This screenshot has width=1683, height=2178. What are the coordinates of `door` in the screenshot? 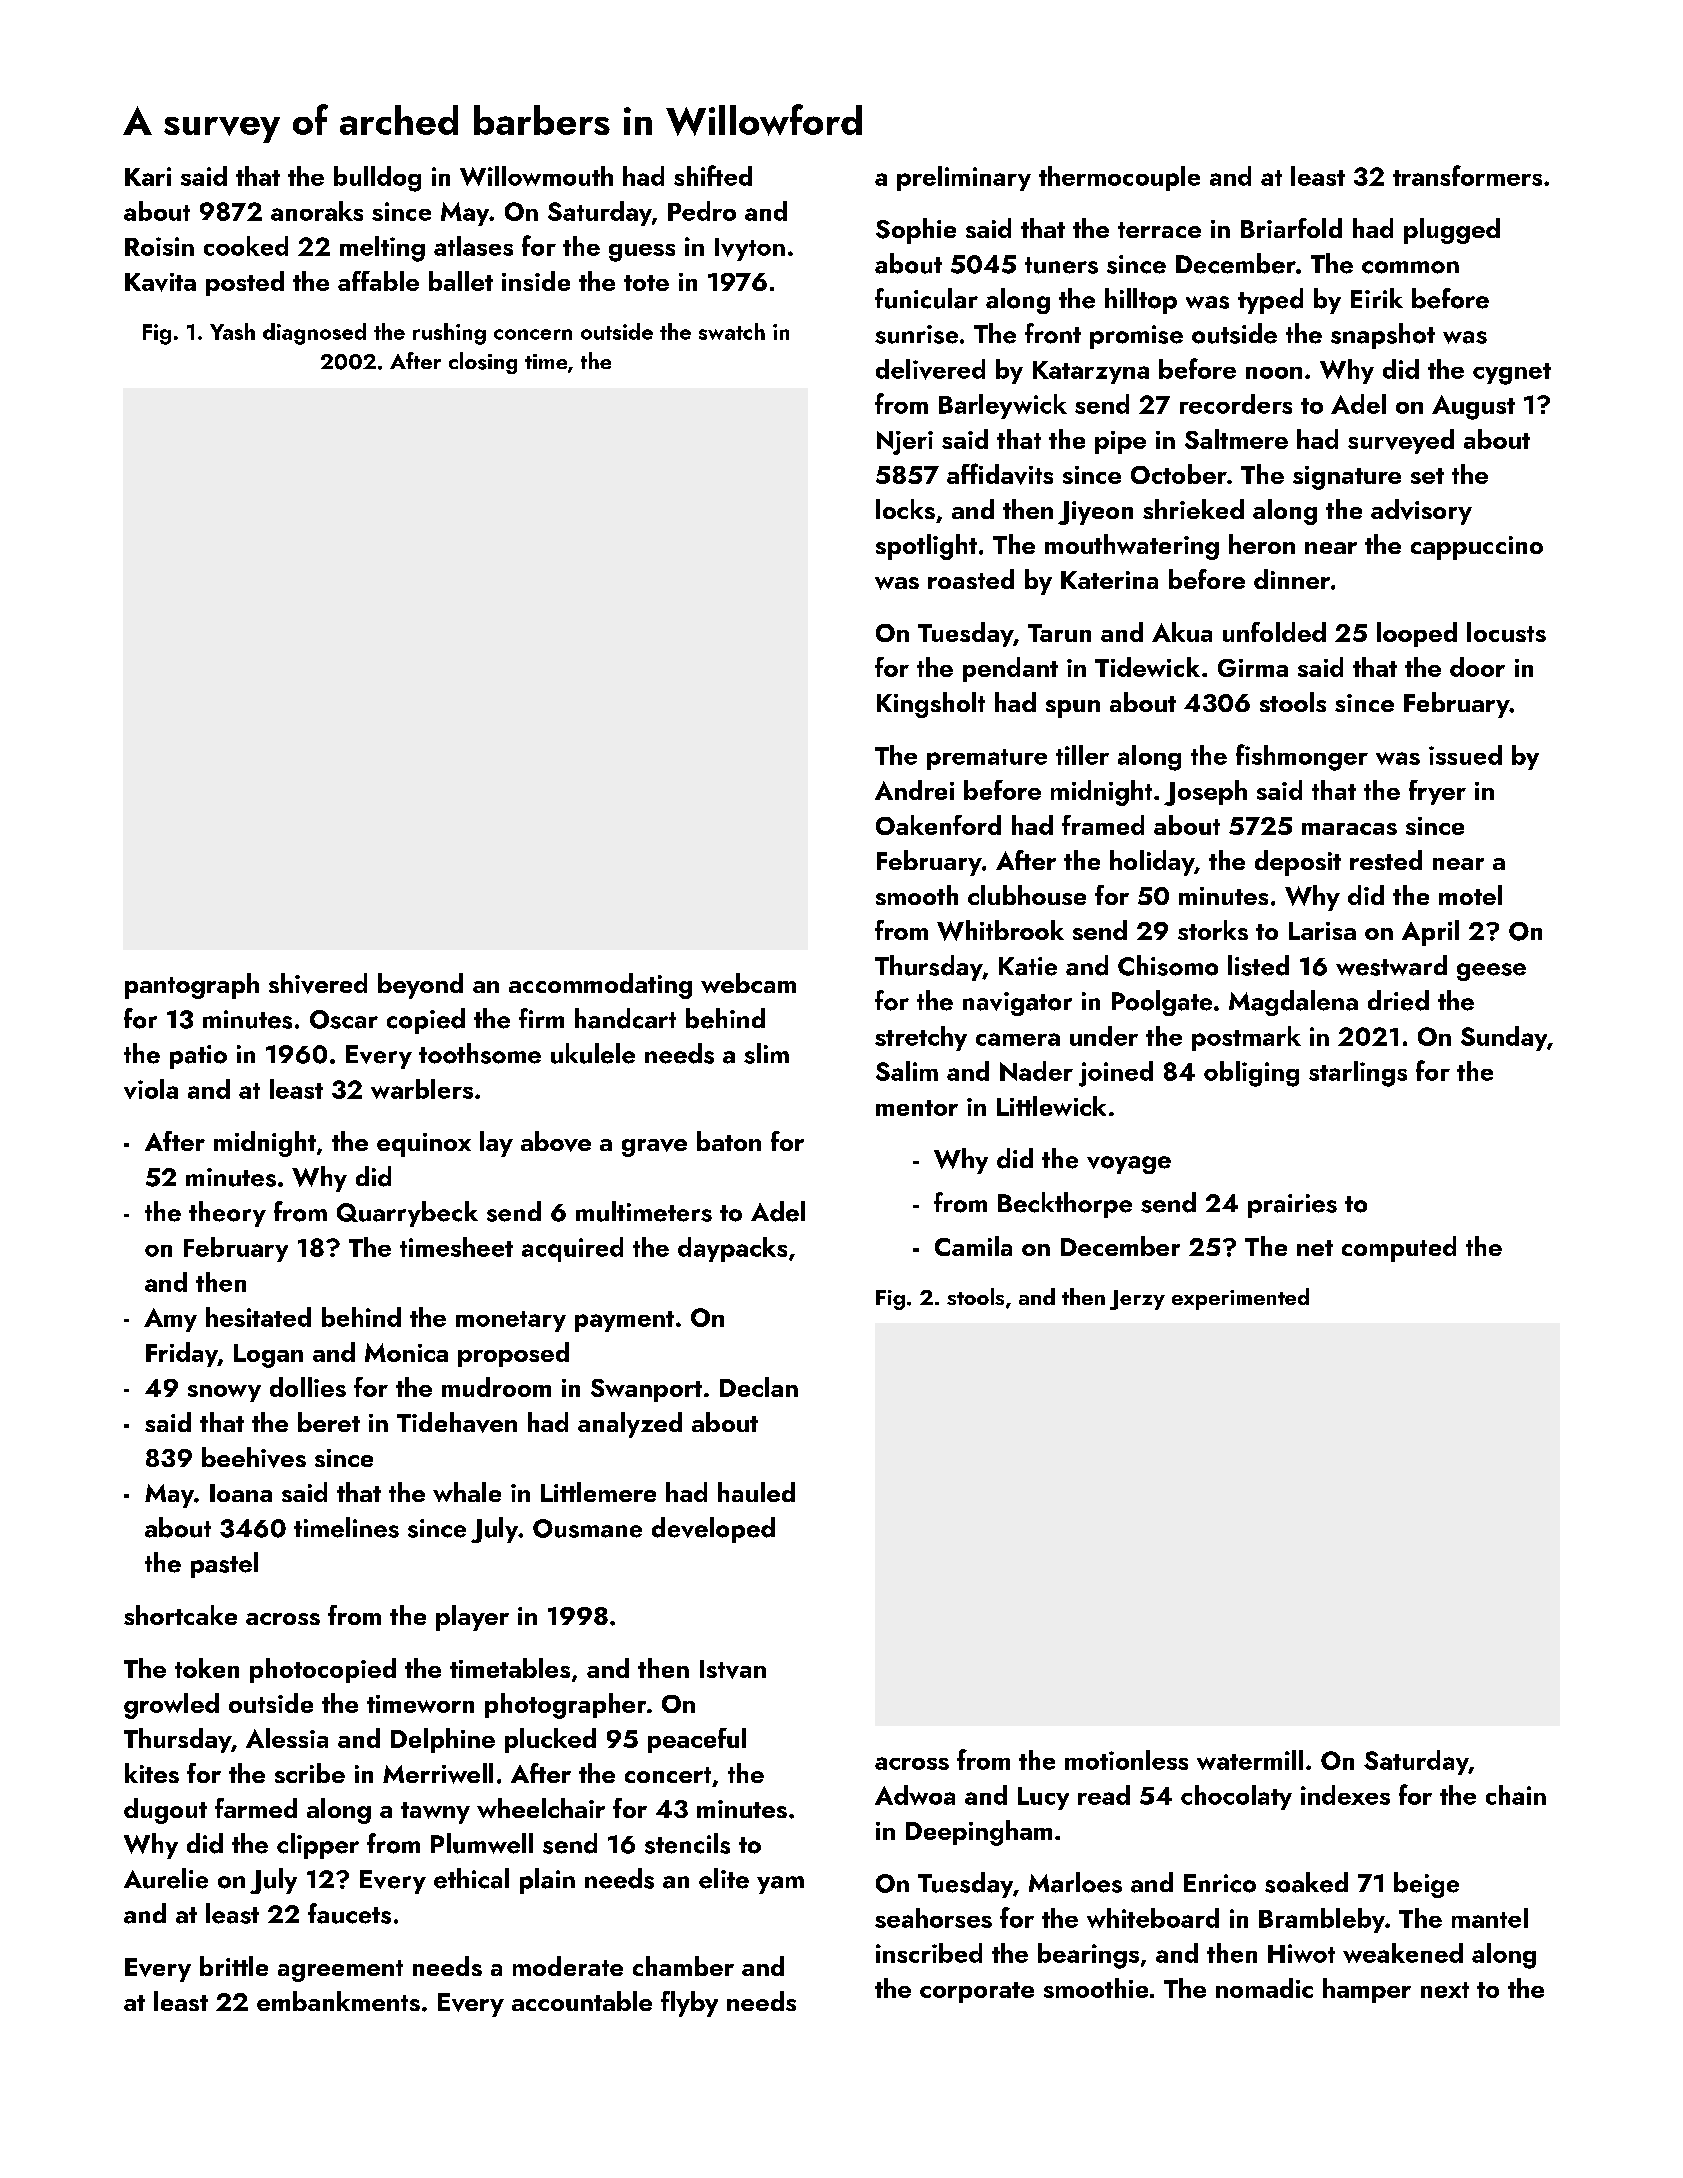 It's located at (1477, 667).
